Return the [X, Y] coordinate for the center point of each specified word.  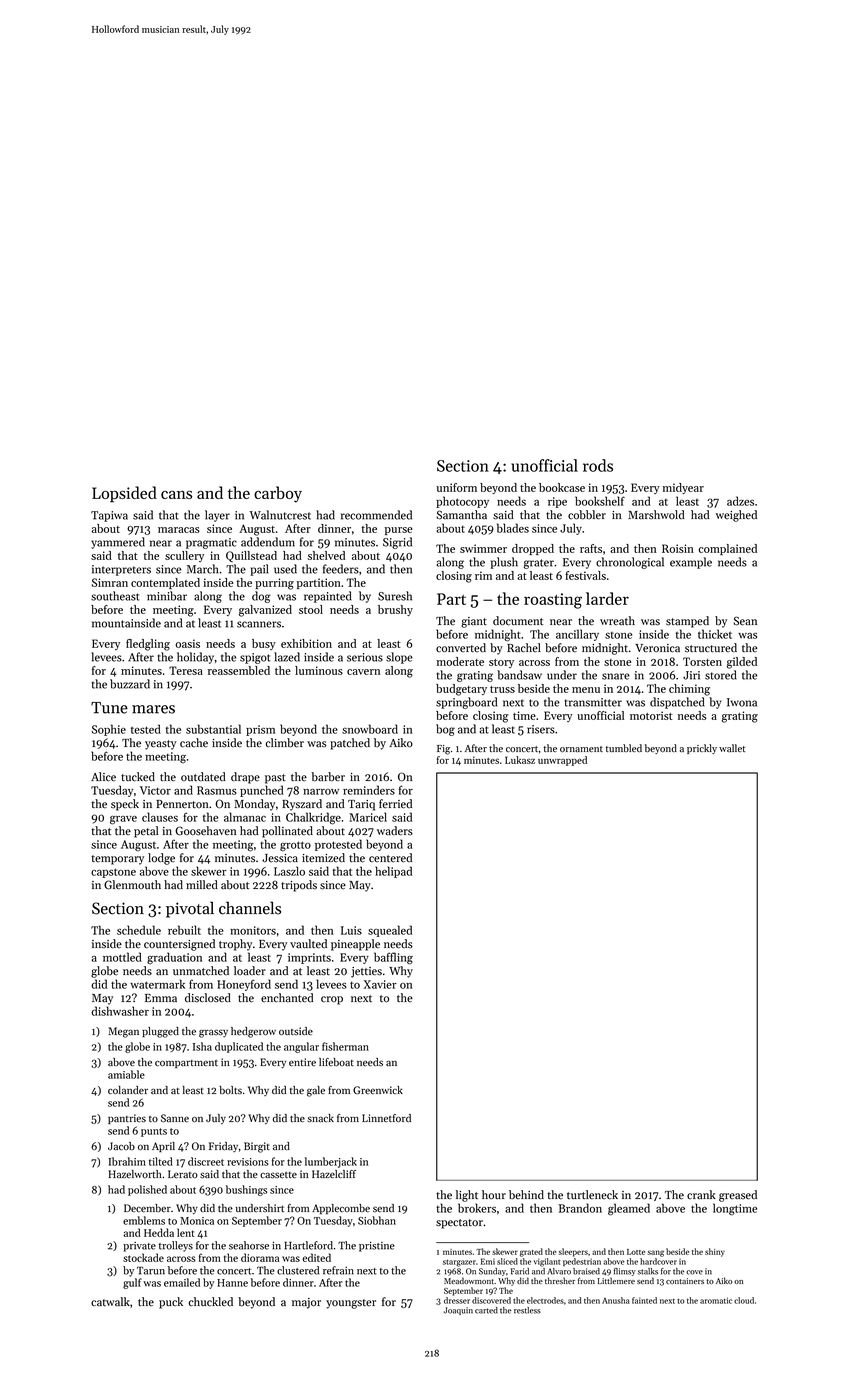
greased [738, 1196]
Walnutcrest [280, 515]
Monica [197, 1221]
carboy [278, 494]
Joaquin [458, 1311]
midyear [683, 488]
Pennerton [182, 804]
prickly [702, 749]
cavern [363, 672]
